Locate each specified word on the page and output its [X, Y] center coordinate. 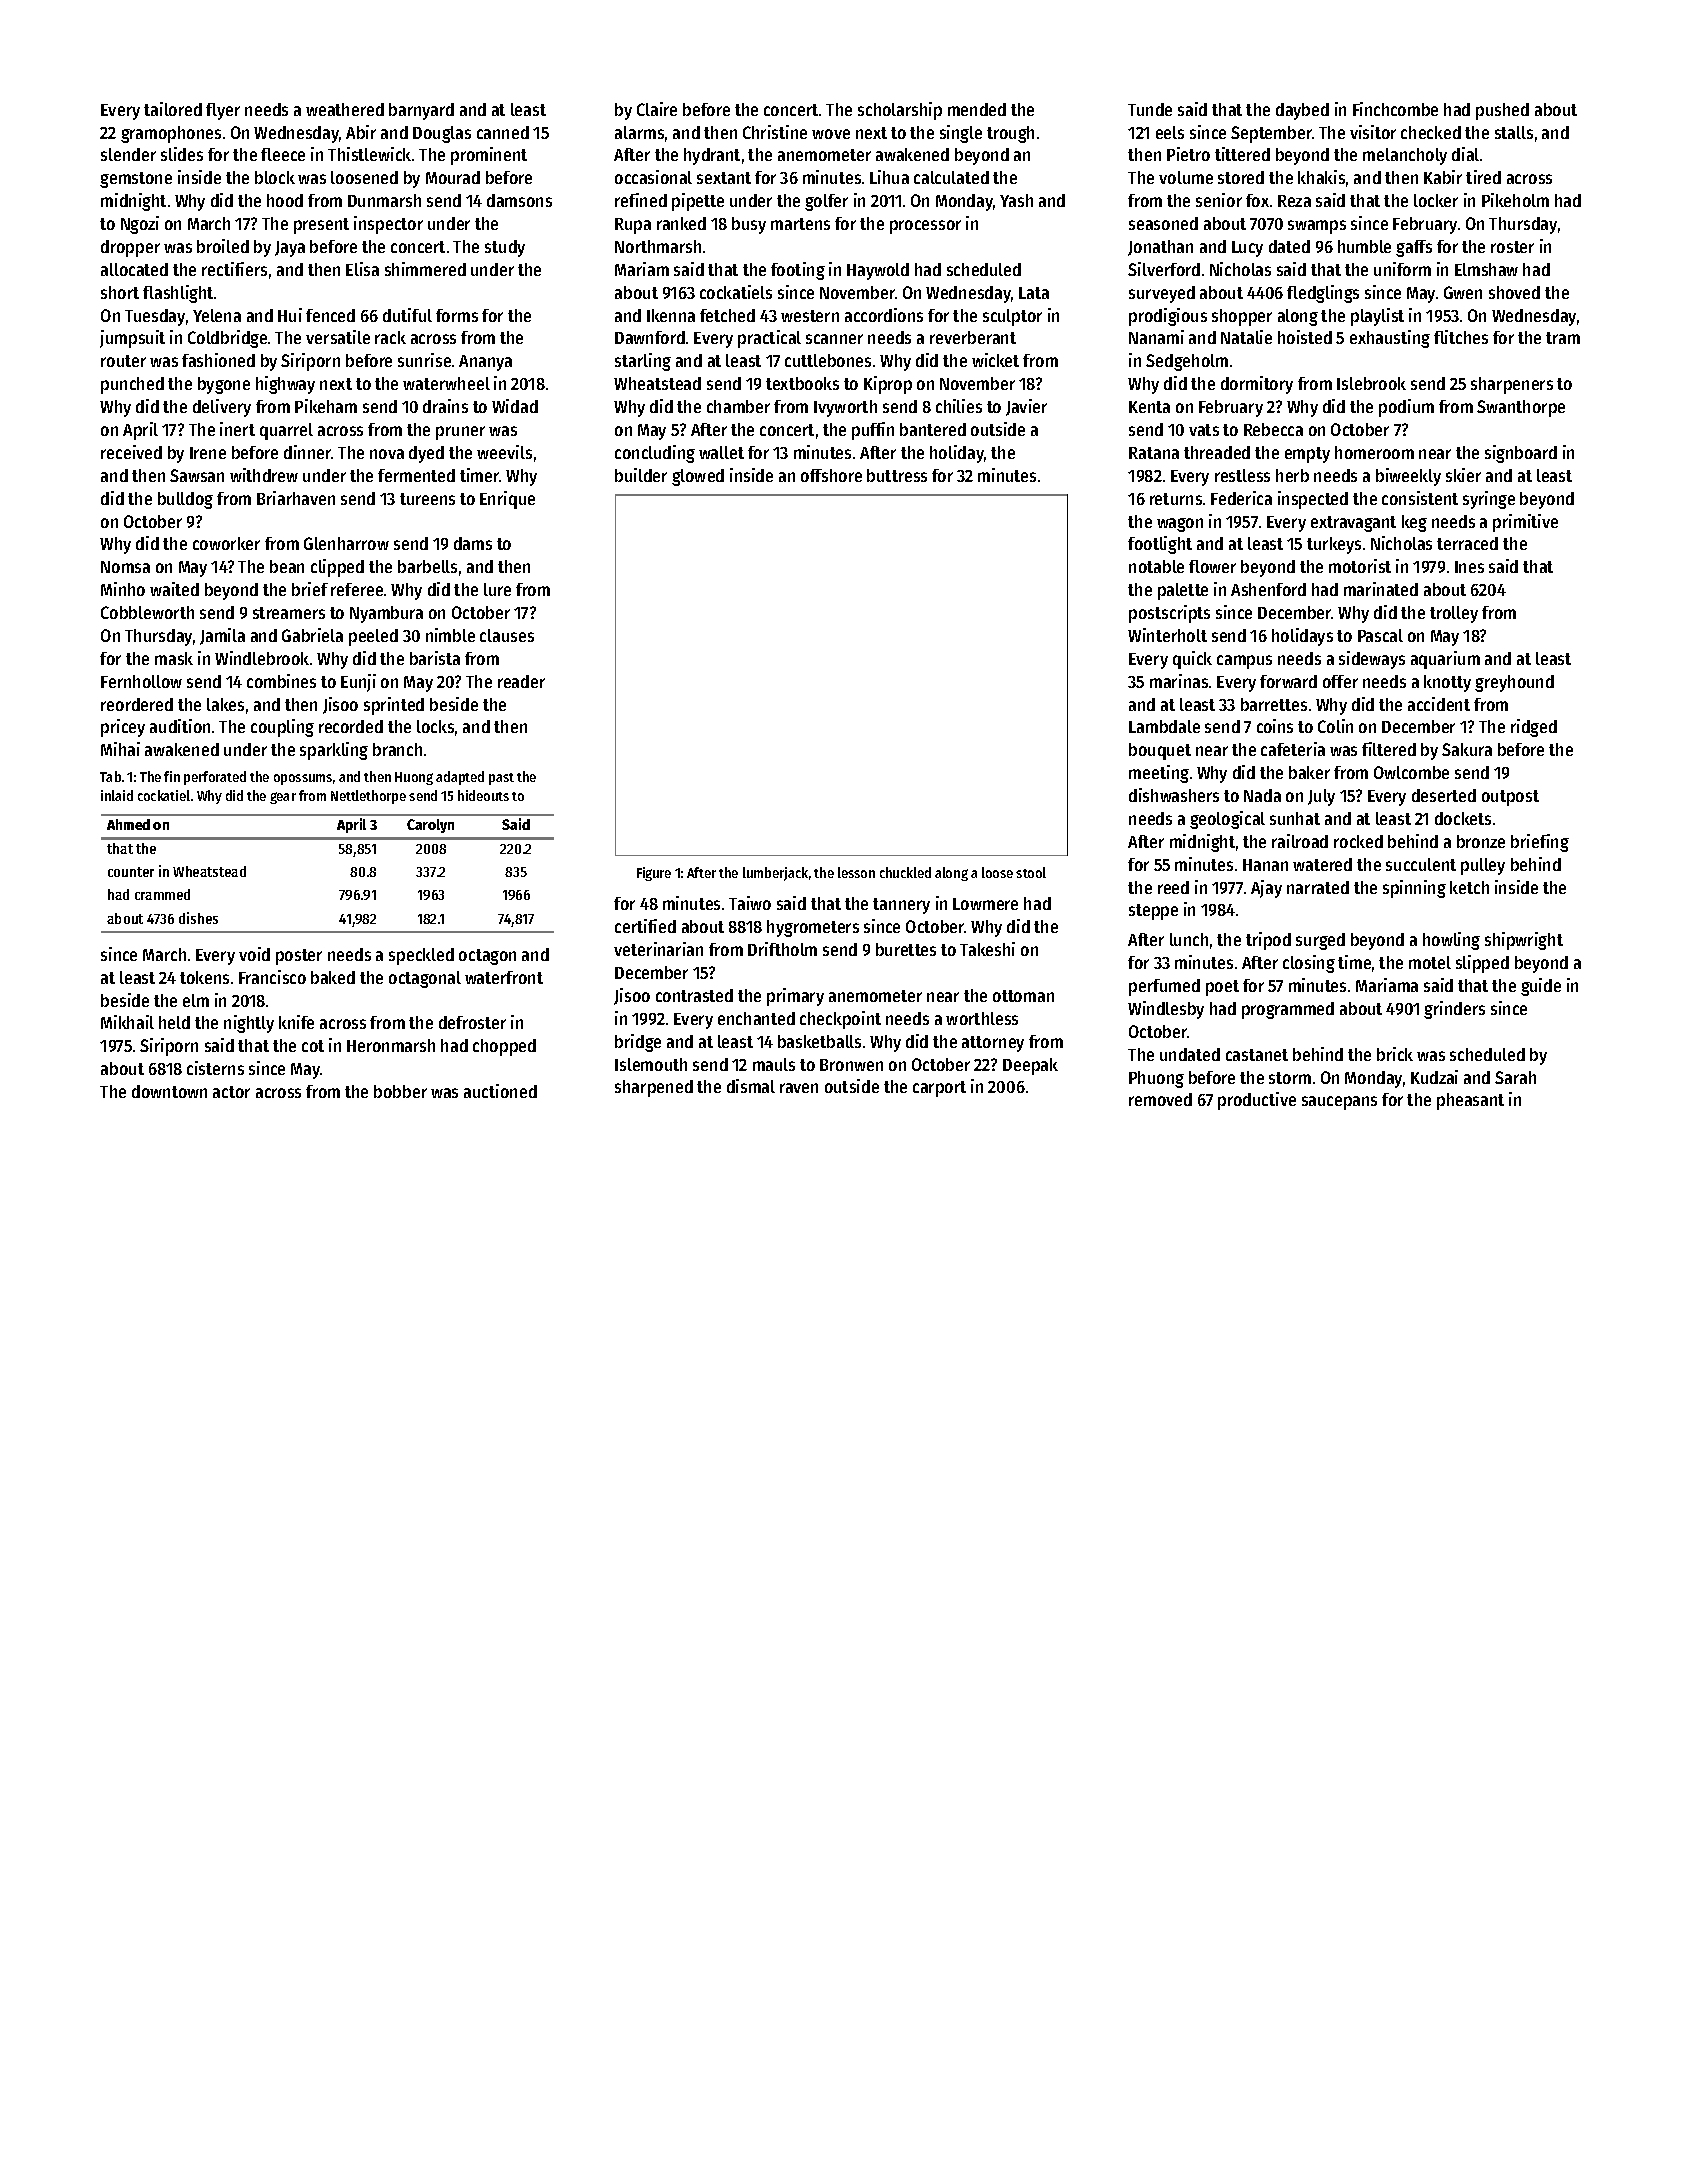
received [131, 452]
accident [1439, 704]
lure [497, 589]
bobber [400, 1091]
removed [1160, 1099]
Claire [657, 109]
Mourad [453, 177]
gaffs [1414, 248]
